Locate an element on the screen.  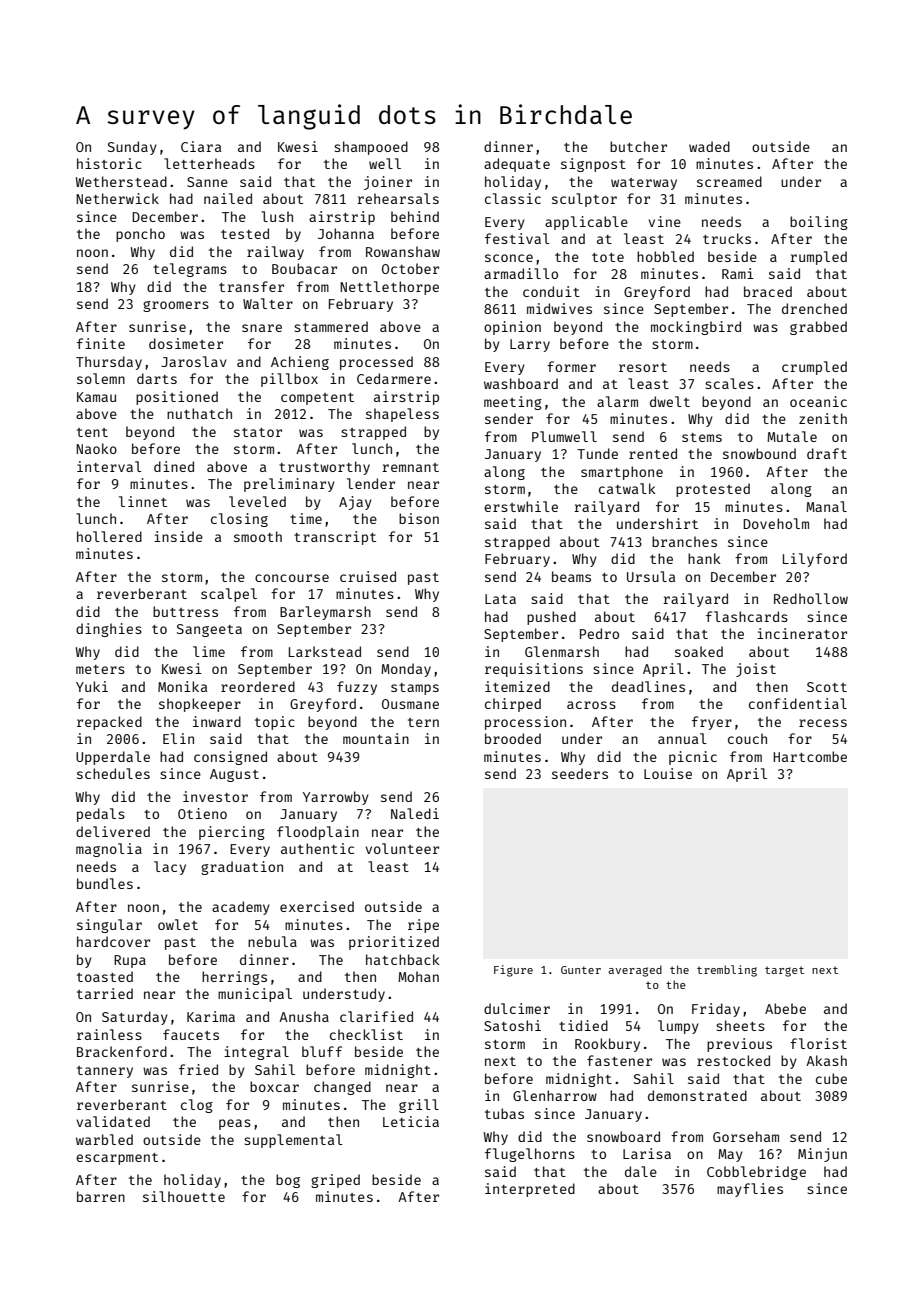
concourse is located at coordinates (292, 578).
